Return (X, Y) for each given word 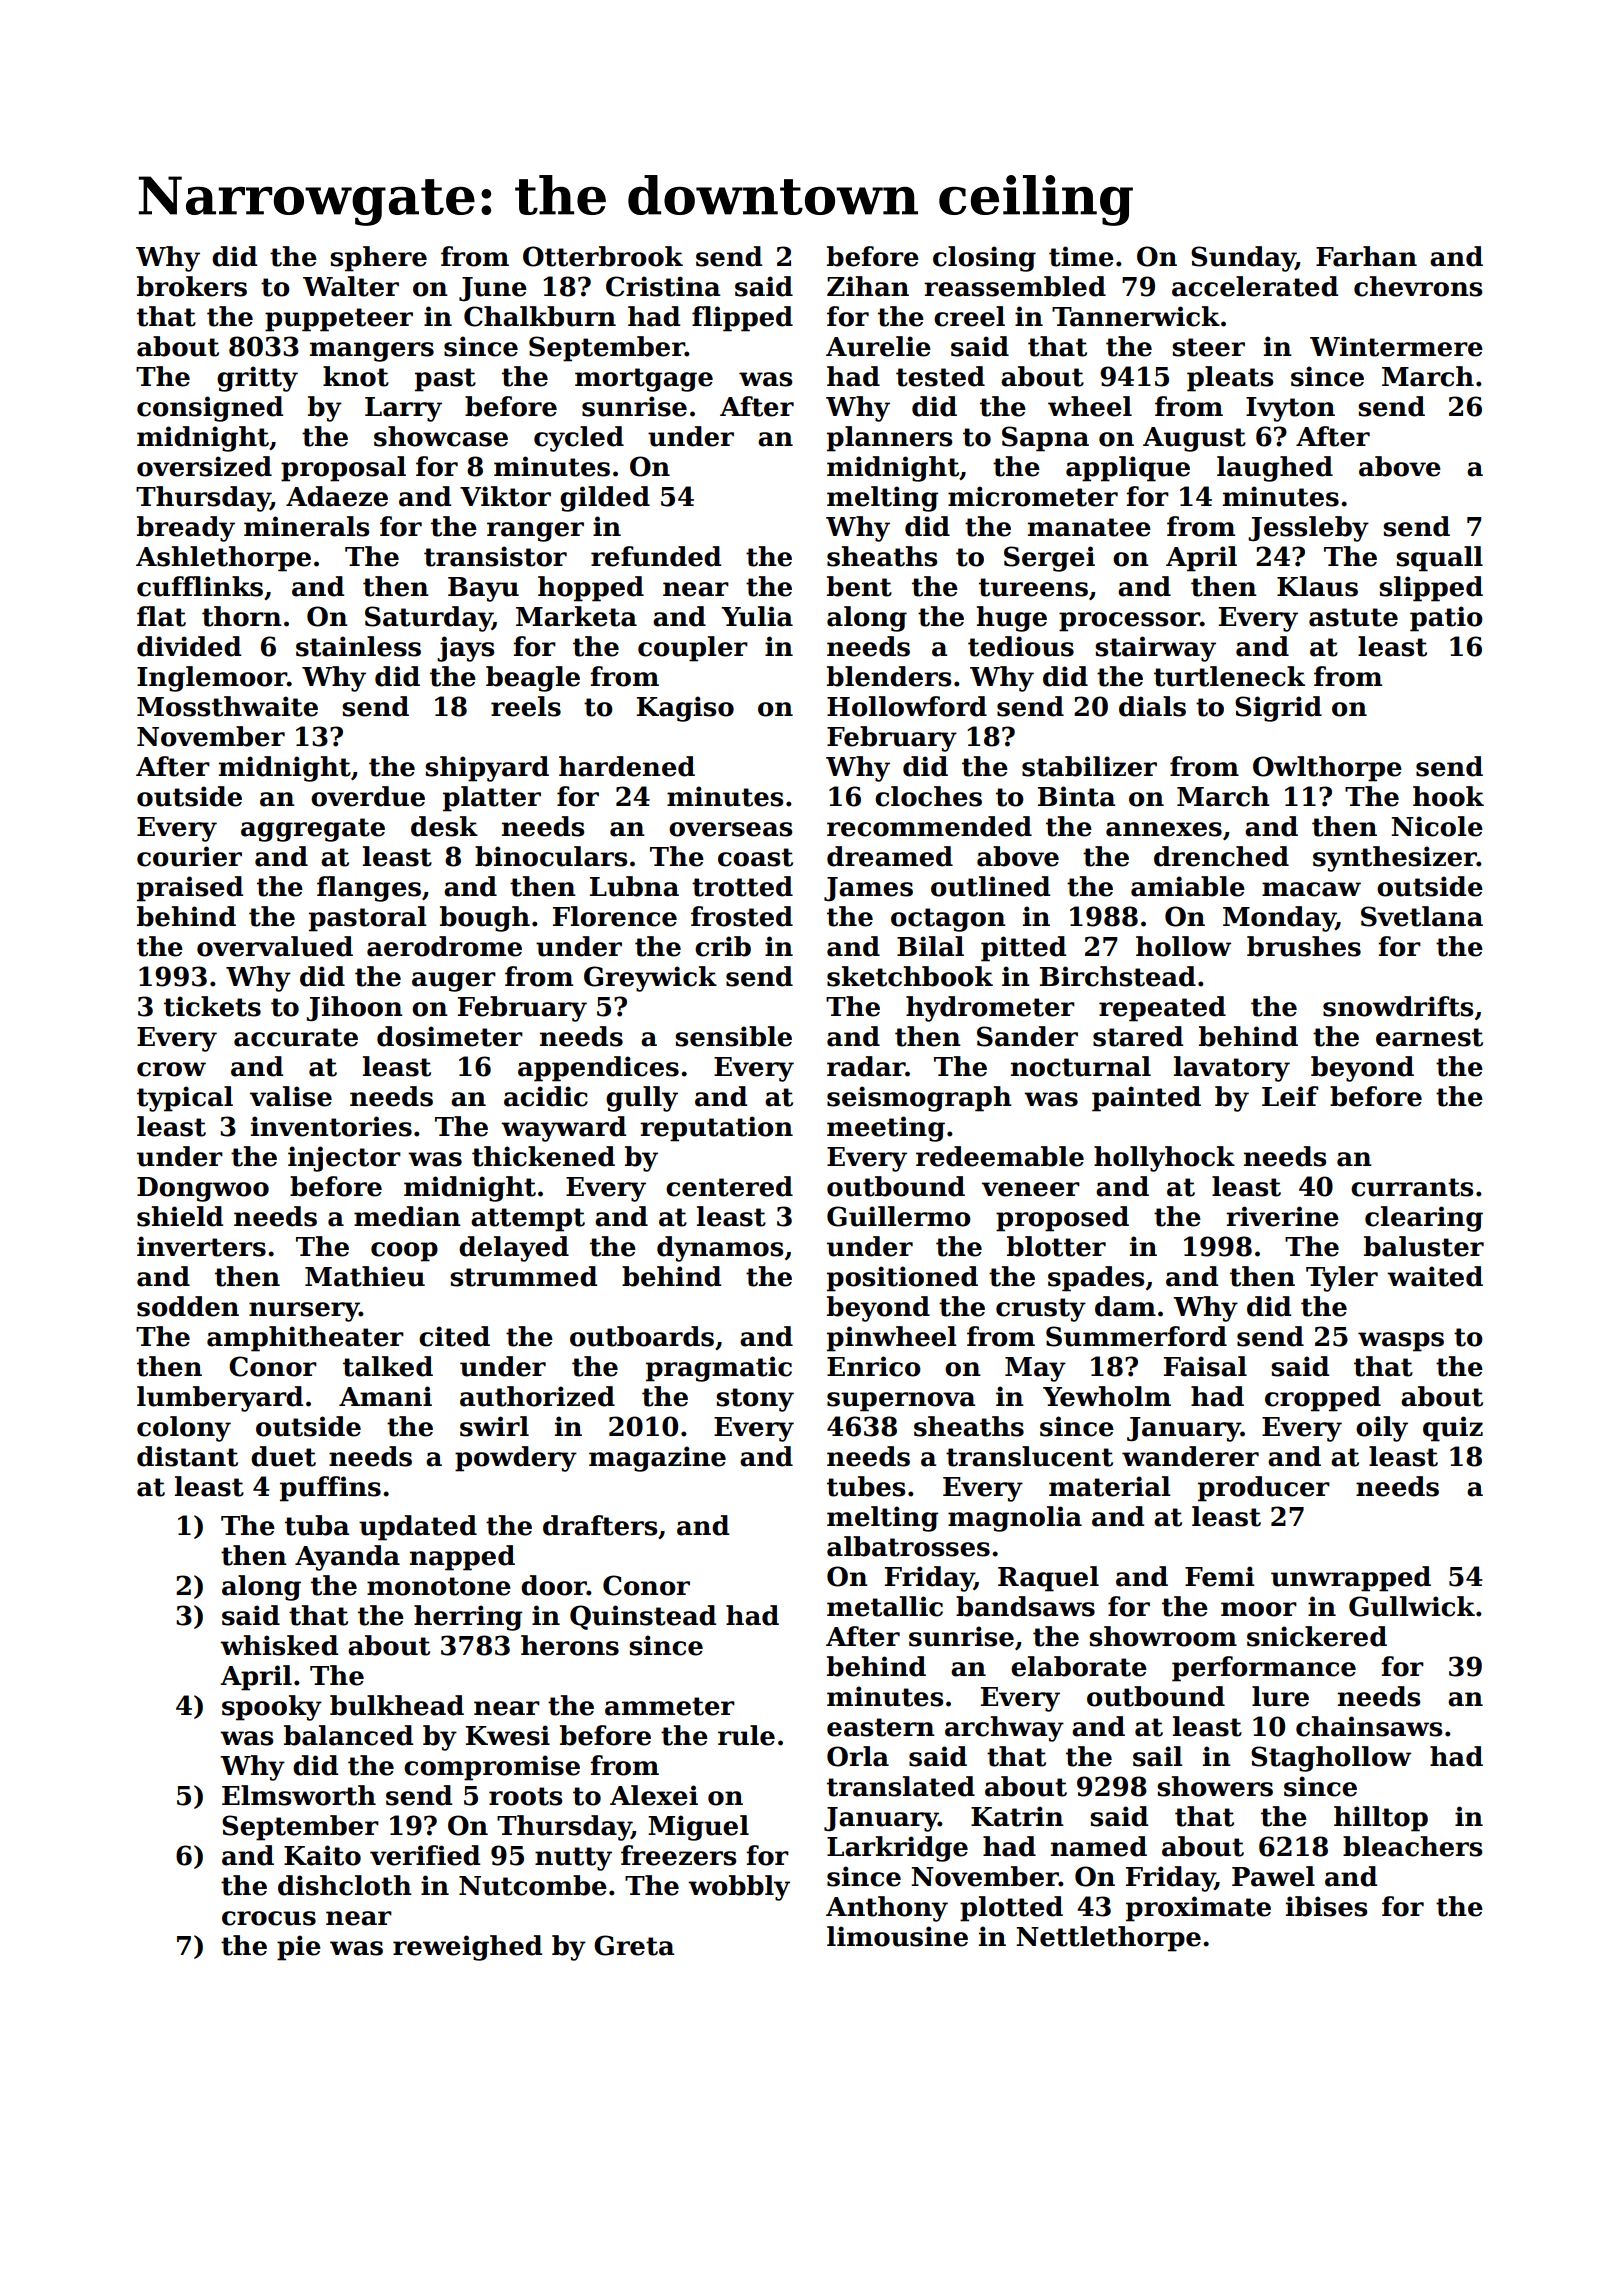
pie (299, 1948)
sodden (188, 1306)
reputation (716, 1129)
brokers (192, 286)
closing (984, 259)
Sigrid (1278, 709)
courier (189, 856)
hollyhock (1164, 1159)
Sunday (1243, 259)
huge (1012, 619)
